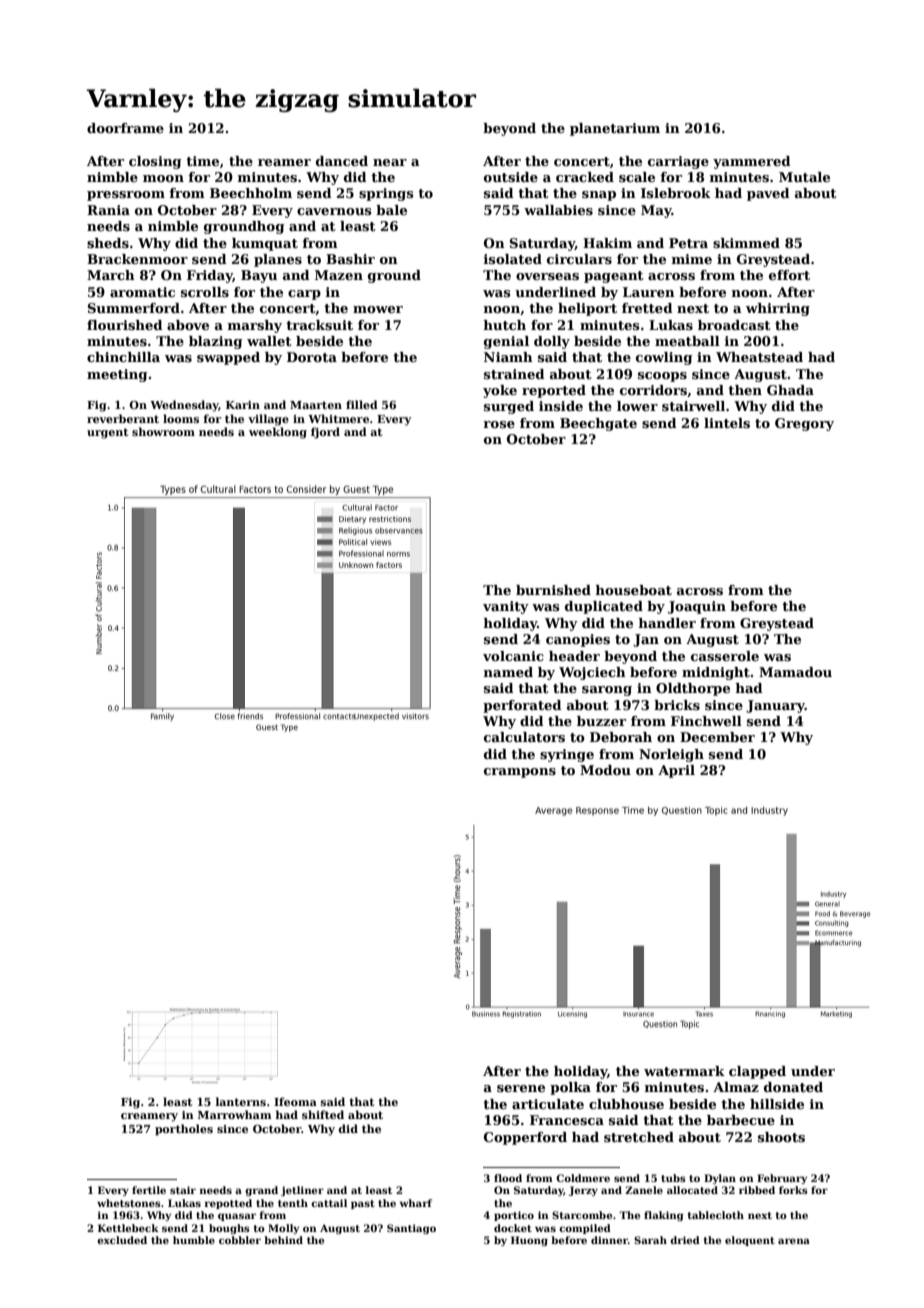 Image resolution: width=924 pixels, height=1308 pixels. What do you see at coordinates (107, 433) in the image?
I see `urgent` at bounding box center [107, 433].
